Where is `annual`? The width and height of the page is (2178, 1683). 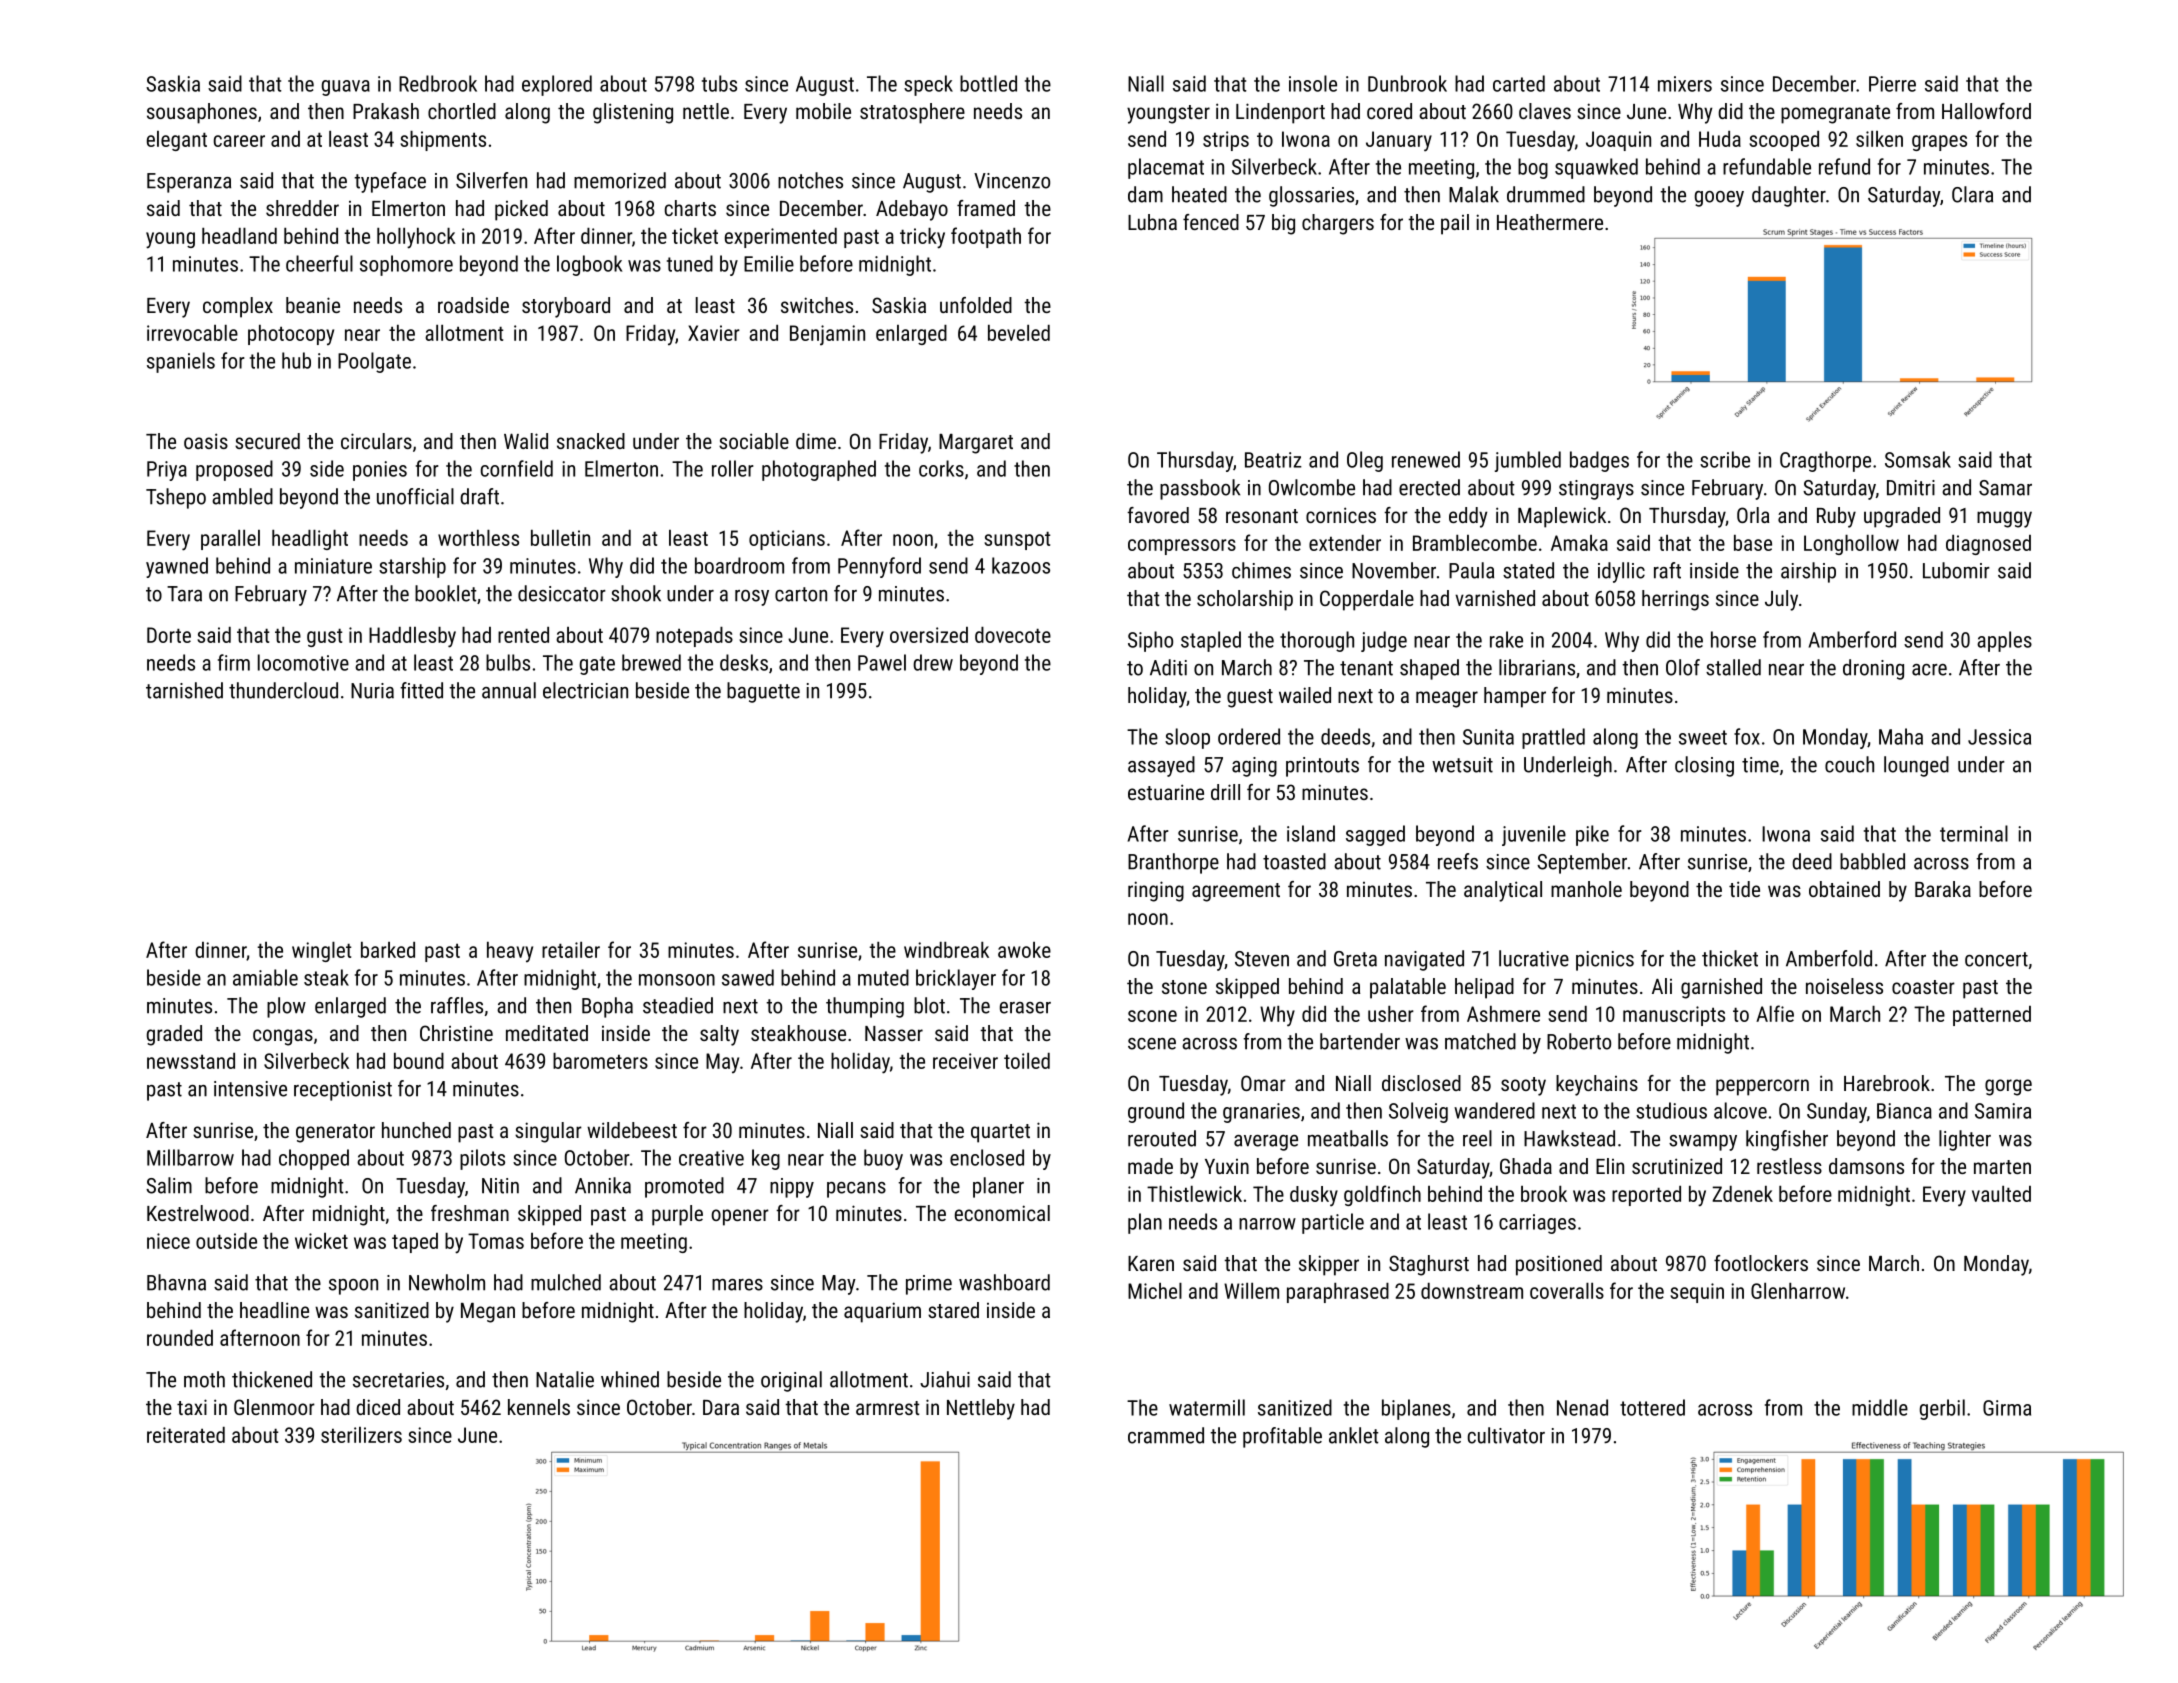
annual is located at coordinates (509, 690).
